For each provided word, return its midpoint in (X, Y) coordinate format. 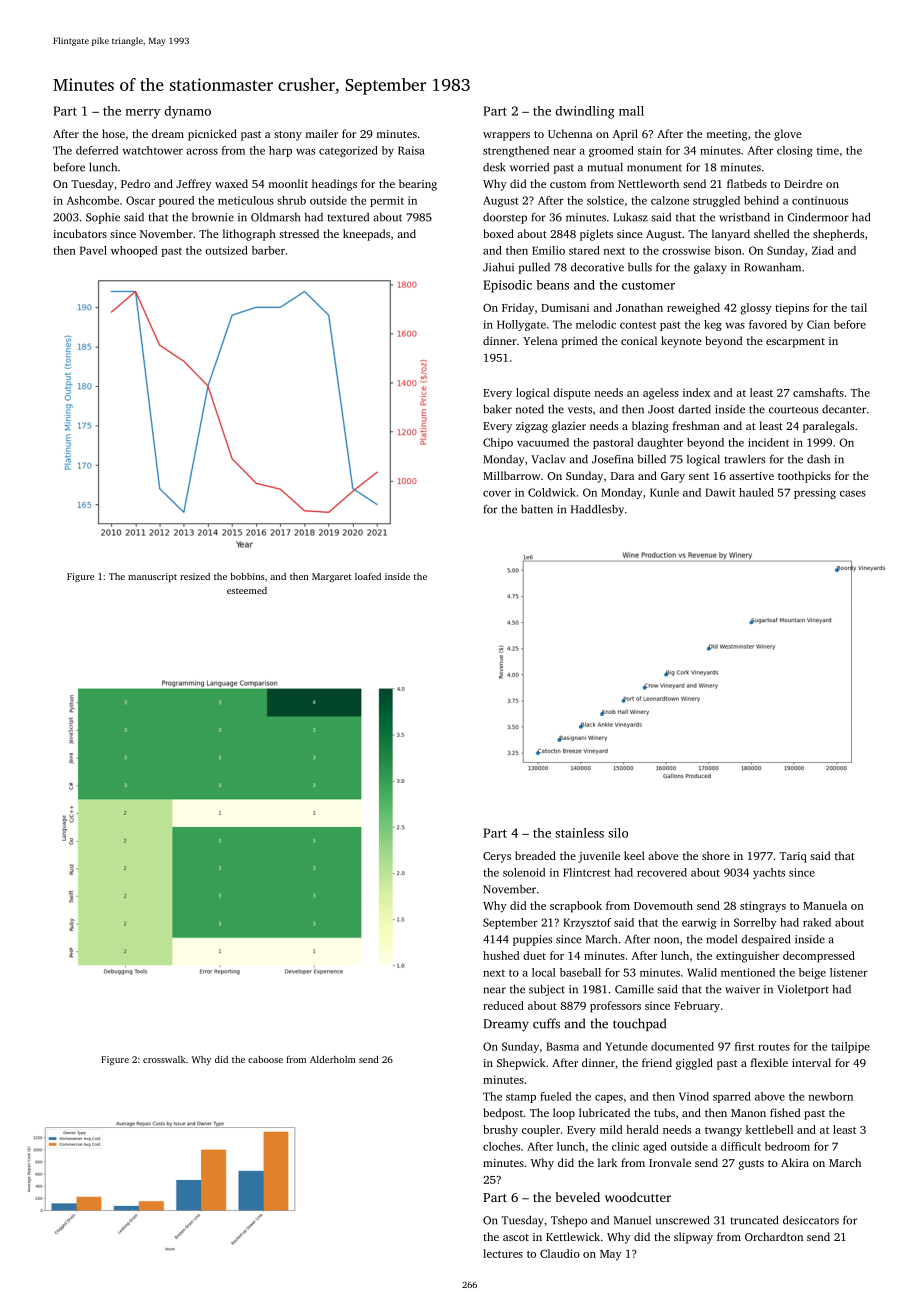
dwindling (585, 112)
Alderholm (333, 1059)
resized (195, 576)
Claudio (560, 1253)
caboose (265, 1059)
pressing (815, 493)
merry (143, 114)
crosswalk (164, 1059)
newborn (831, 1096)
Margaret (331, 577)
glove (788, 135)
